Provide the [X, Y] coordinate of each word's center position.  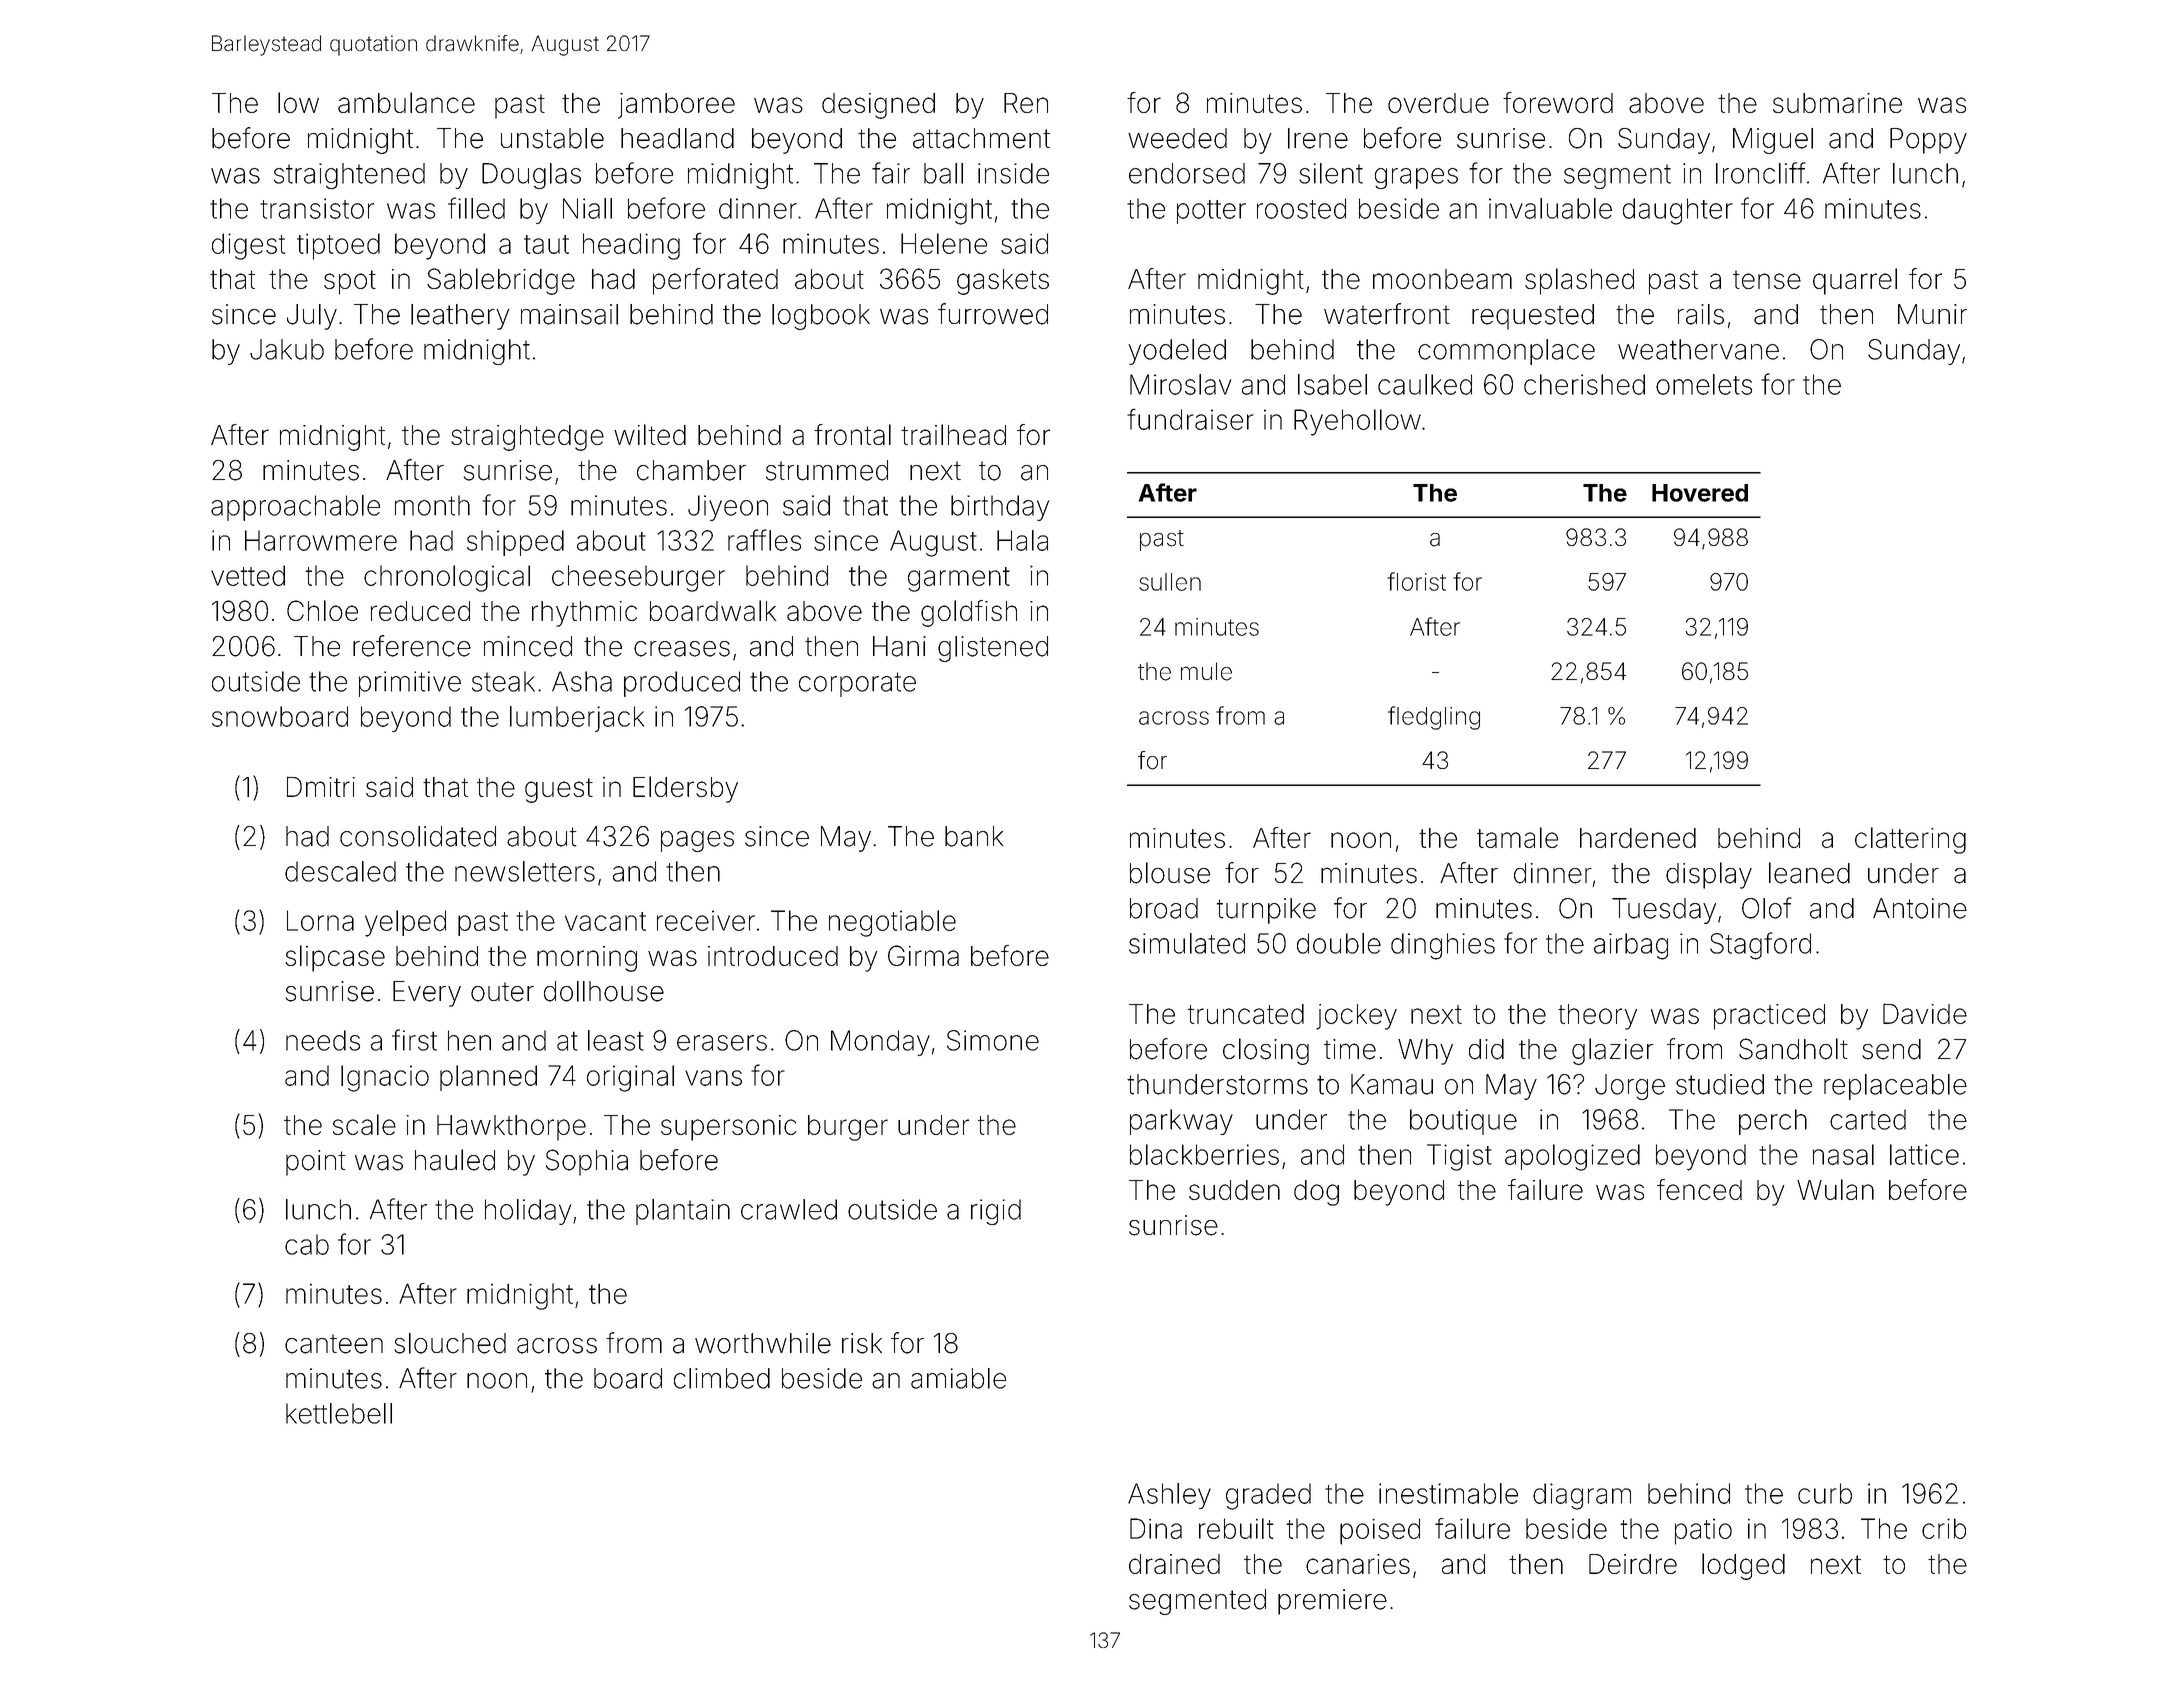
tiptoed [338, 246]
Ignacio [385, 1078]
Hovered [1700, 493]
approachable [295, 508]
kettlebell [339, 1413]
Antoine [1920, 908]
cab [307, 1244]
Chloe [322, 610]
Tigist [1459, 1157]
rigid [996, 1212]
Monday [880, 1043]
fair [891, 173]
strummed [827, 470]
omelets [1704, 384]
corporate [857, 684]
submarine [1837, 103]
